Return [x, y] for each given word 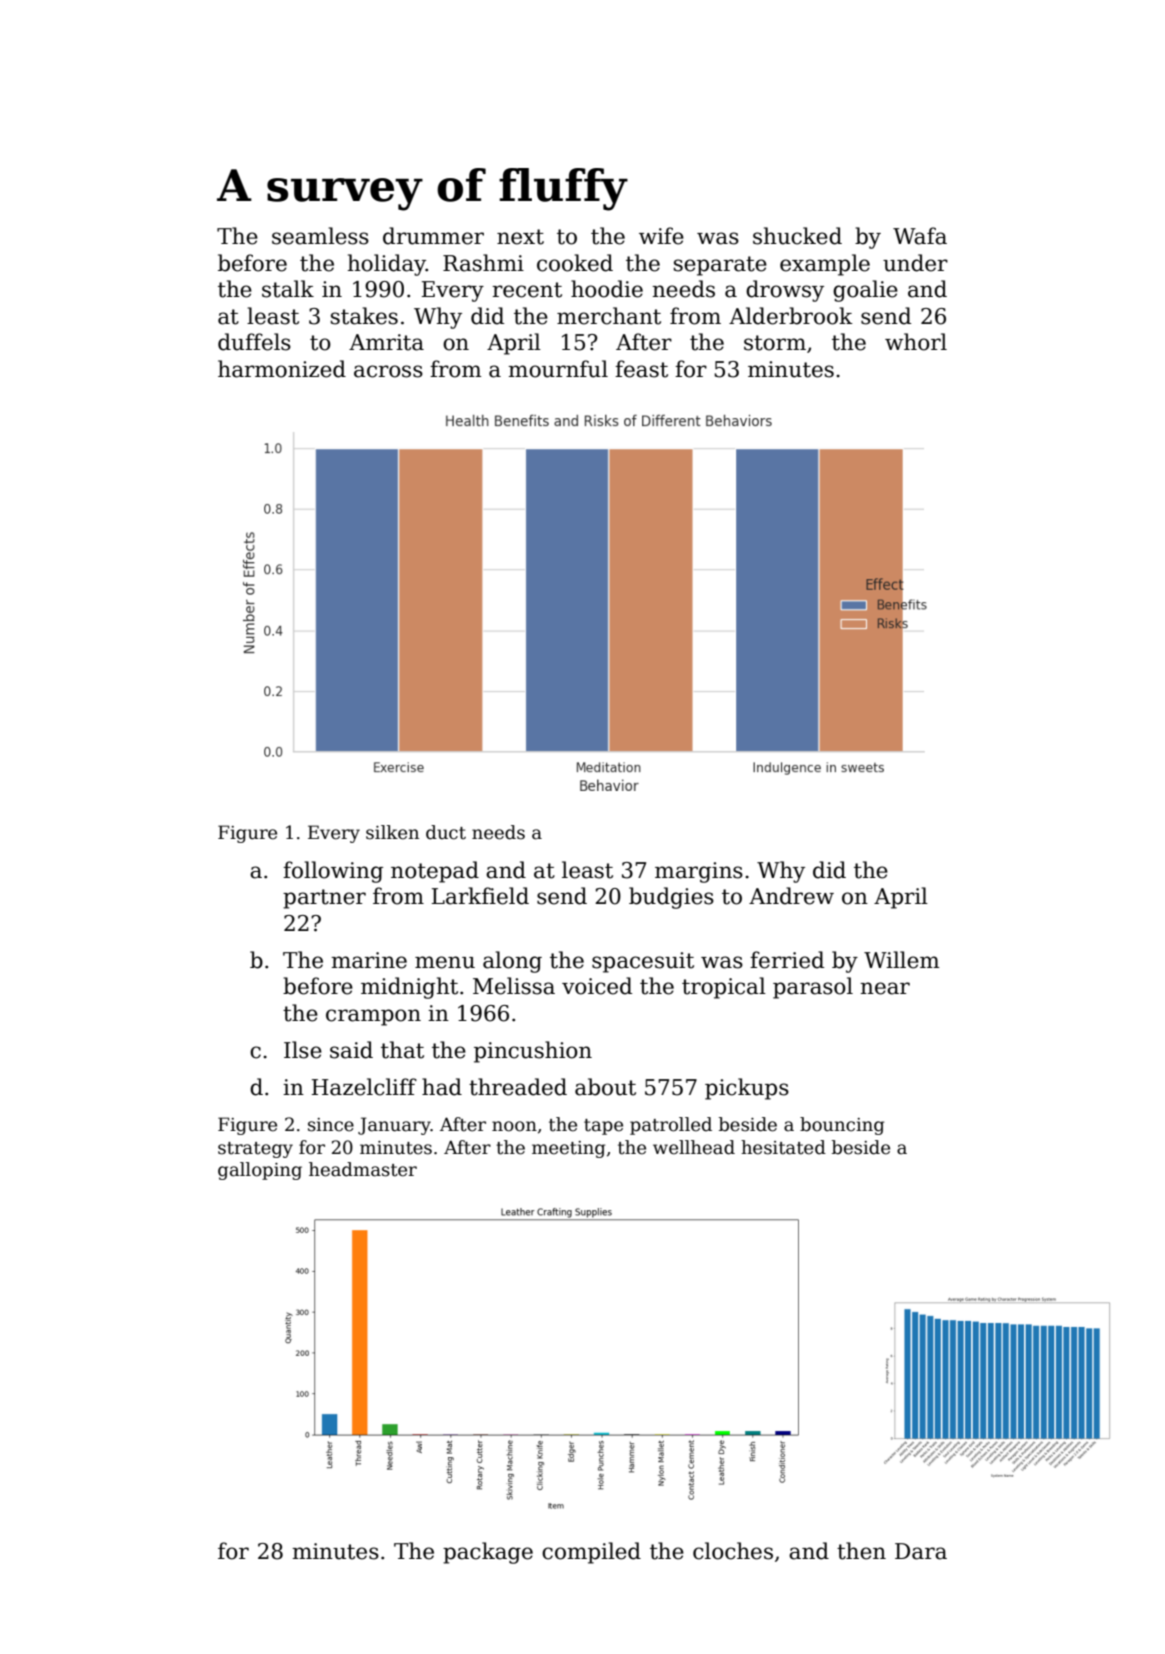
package [488, 1553]
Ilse [303, 1050]
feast [641, 369]
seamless [320, 236]
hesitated [783, 1147]
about [605, 1087]
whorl [916, 342]
